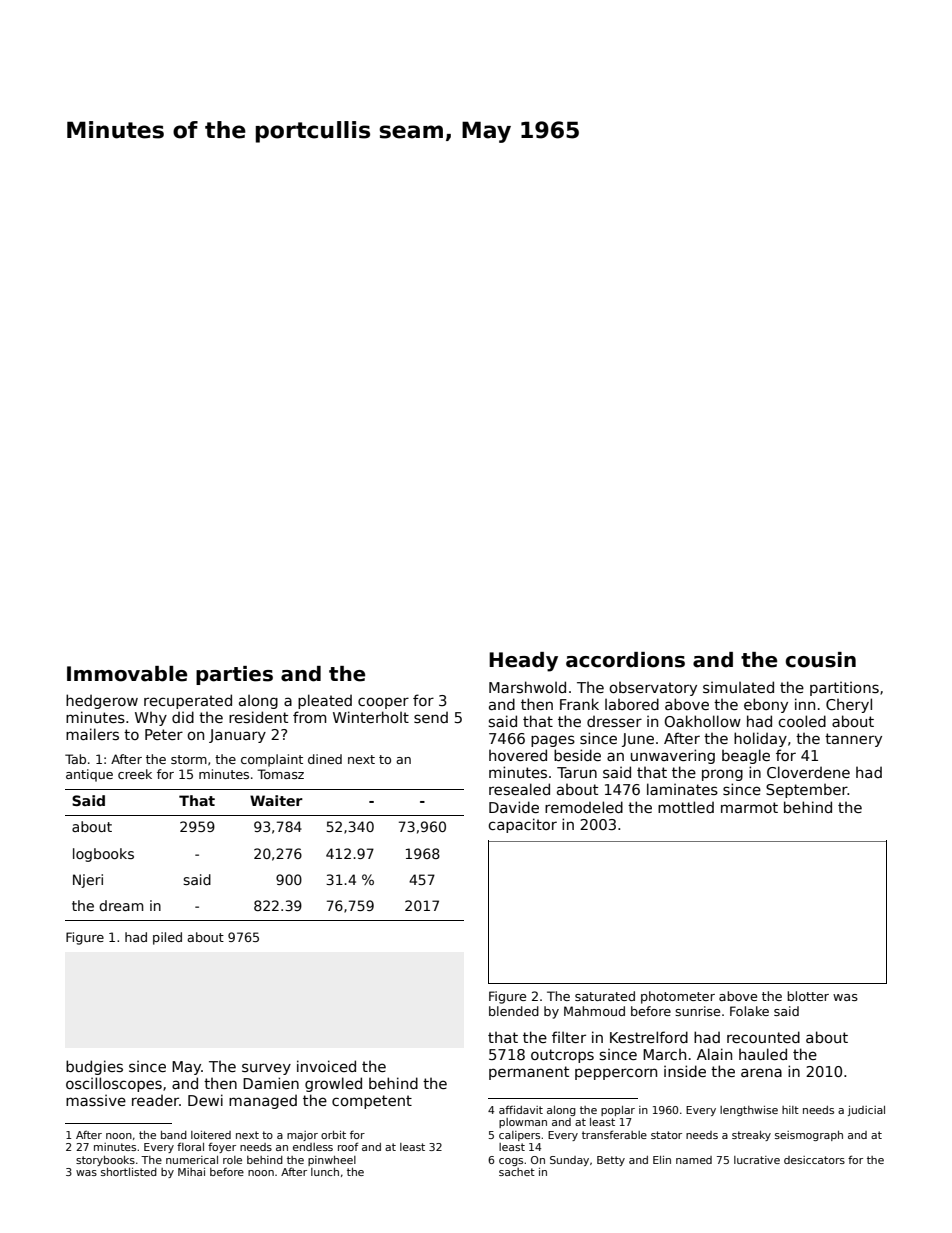 The height and width of the page is (1233, 952). Describe the element at coordinates (266, 1069) in the page. I see `survey` at that location.
